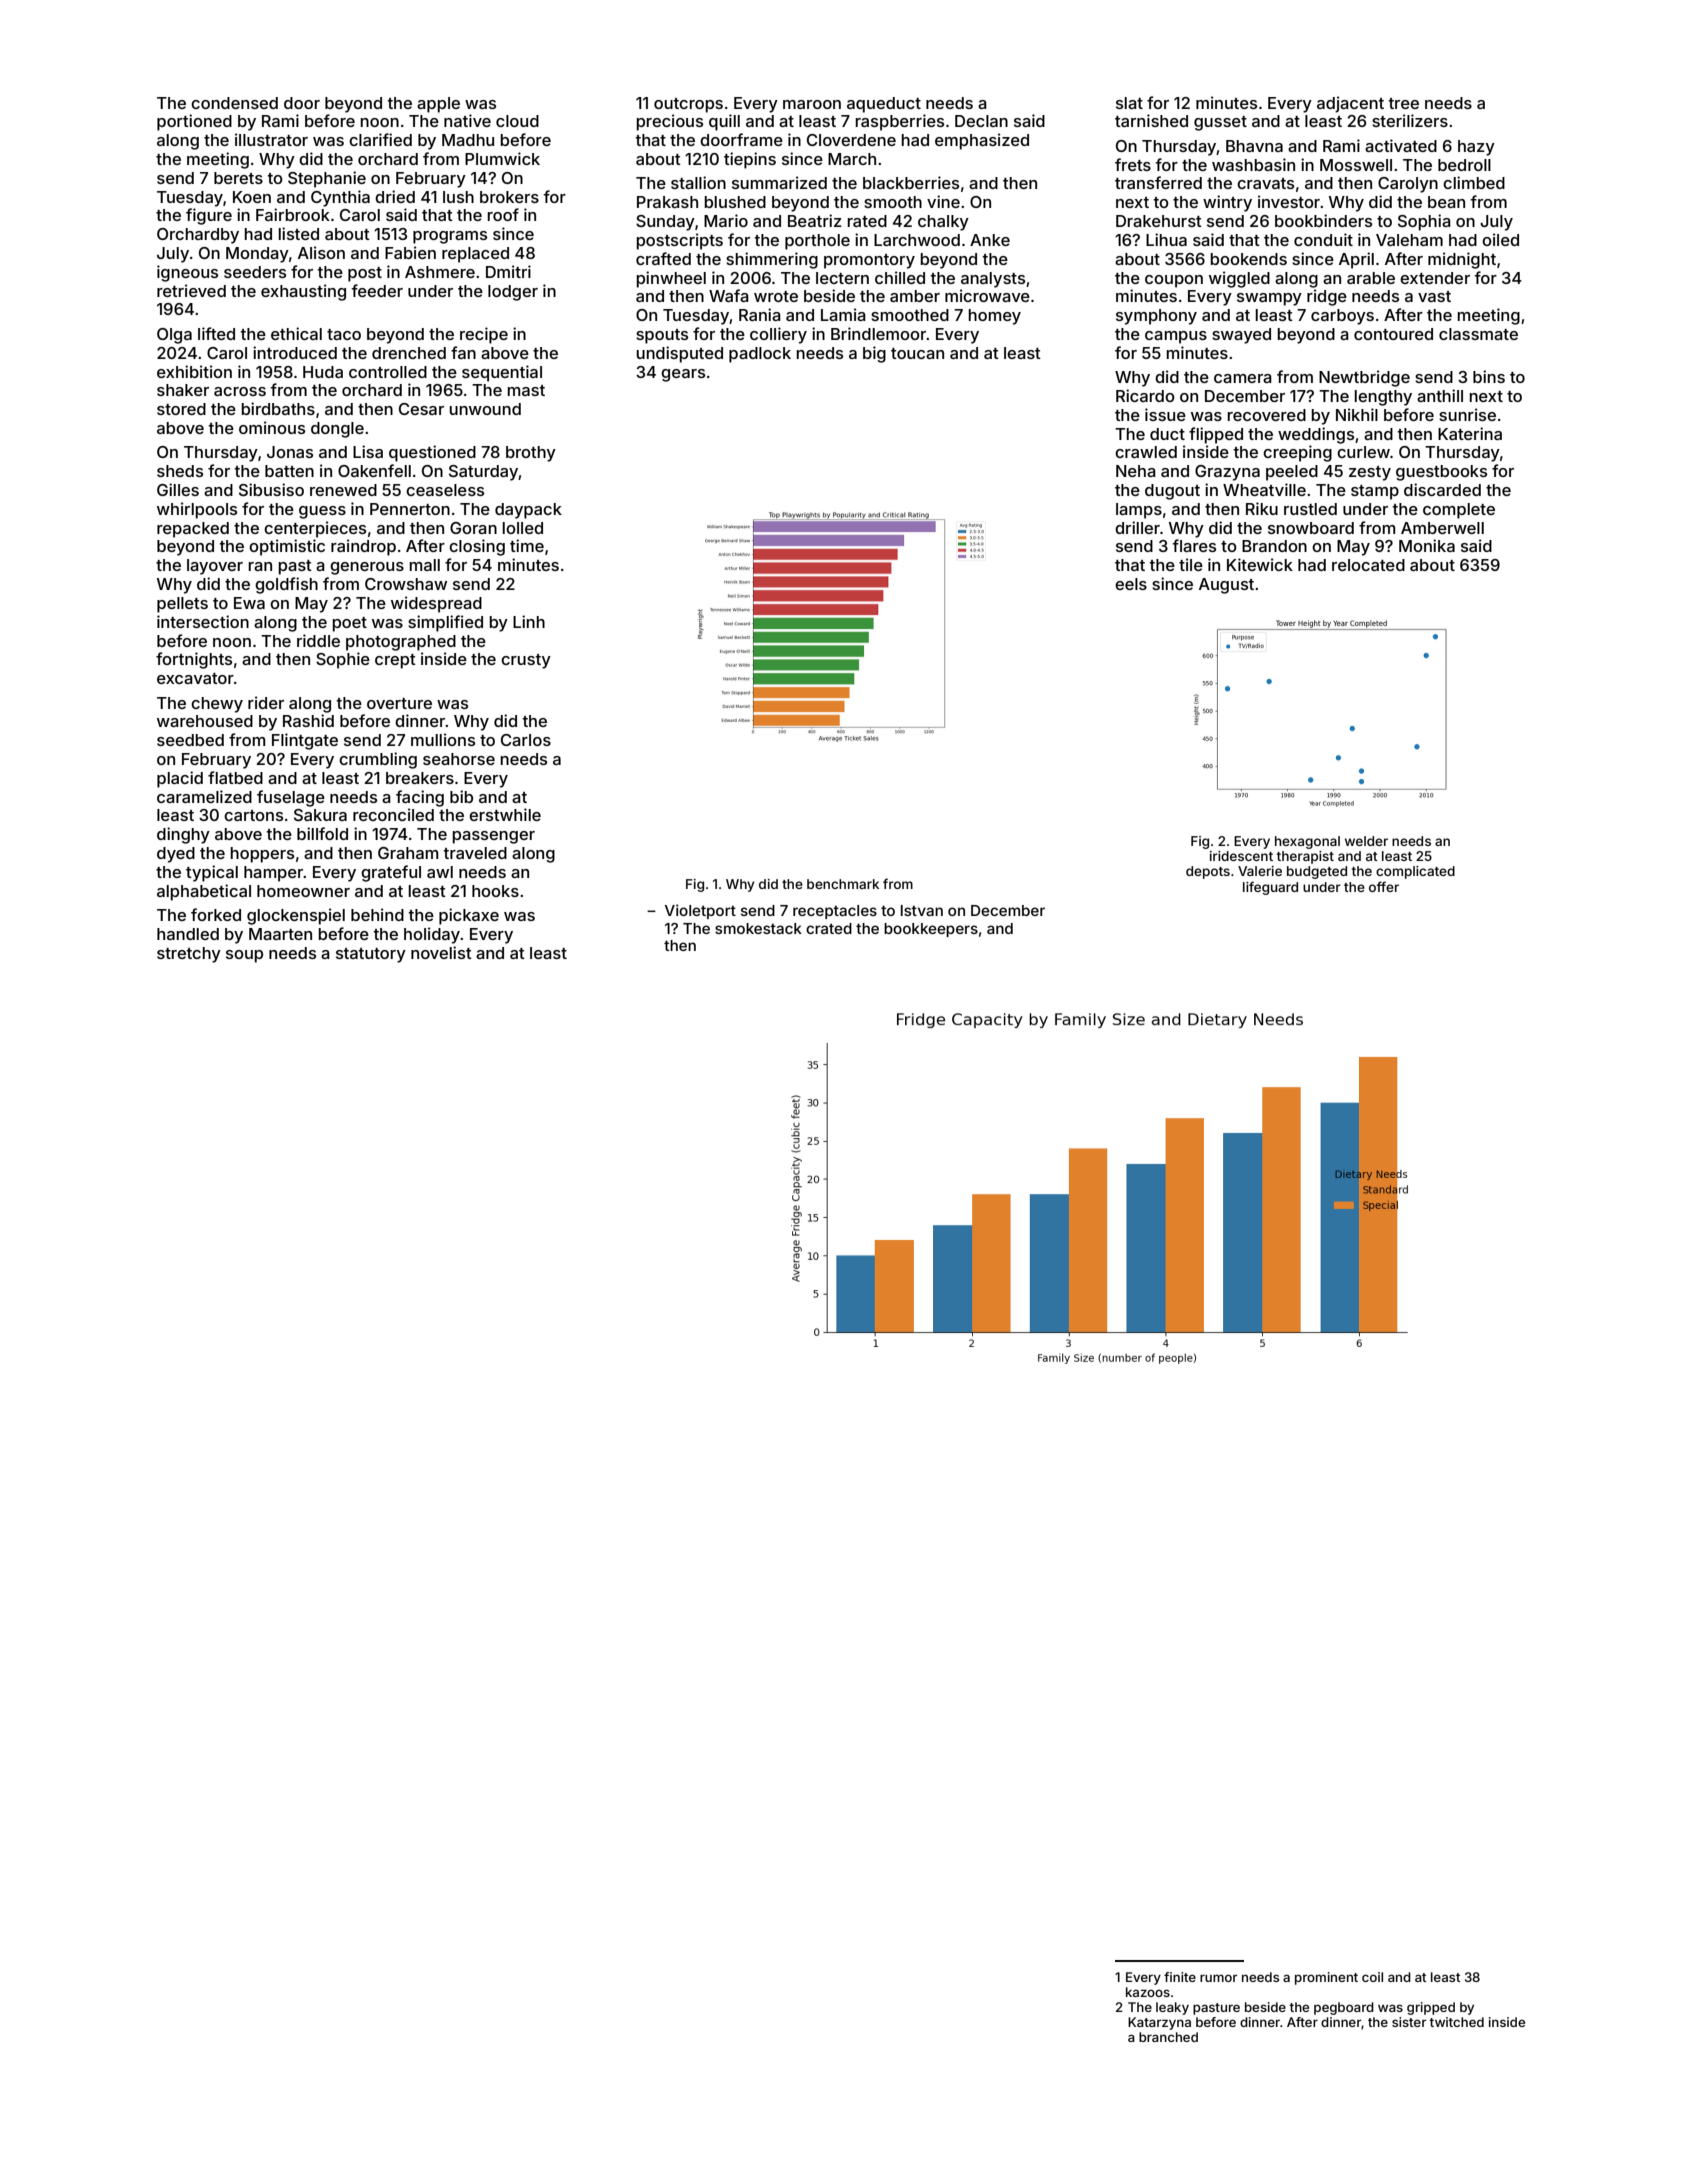  I want to click on bookkeepers, so click(931, 930).
